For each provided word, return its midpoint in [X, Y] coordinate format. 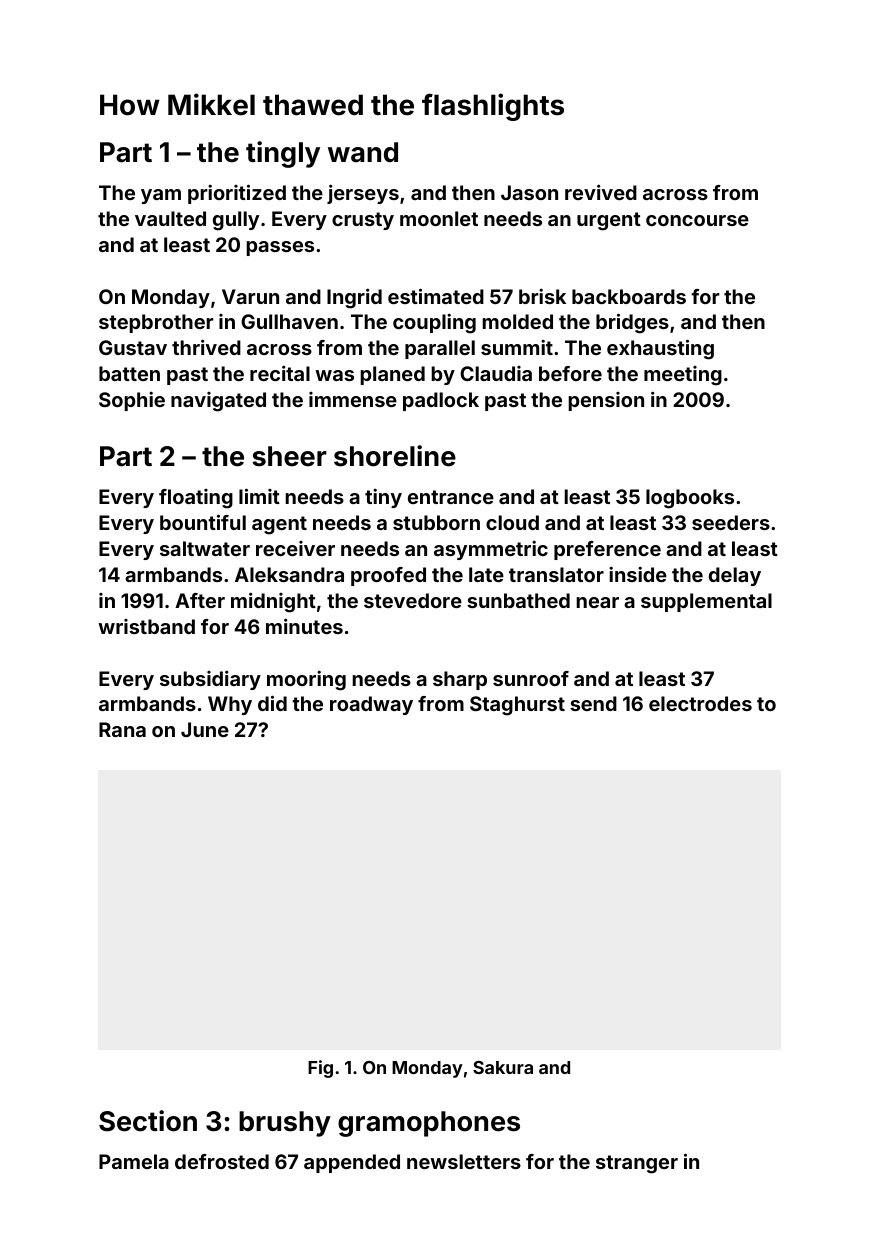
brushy [285, 1124]
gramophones [429, 1124]
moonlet [439, 218]
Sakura [503, 1067]
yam [161, 196]
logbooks [690, 499]
